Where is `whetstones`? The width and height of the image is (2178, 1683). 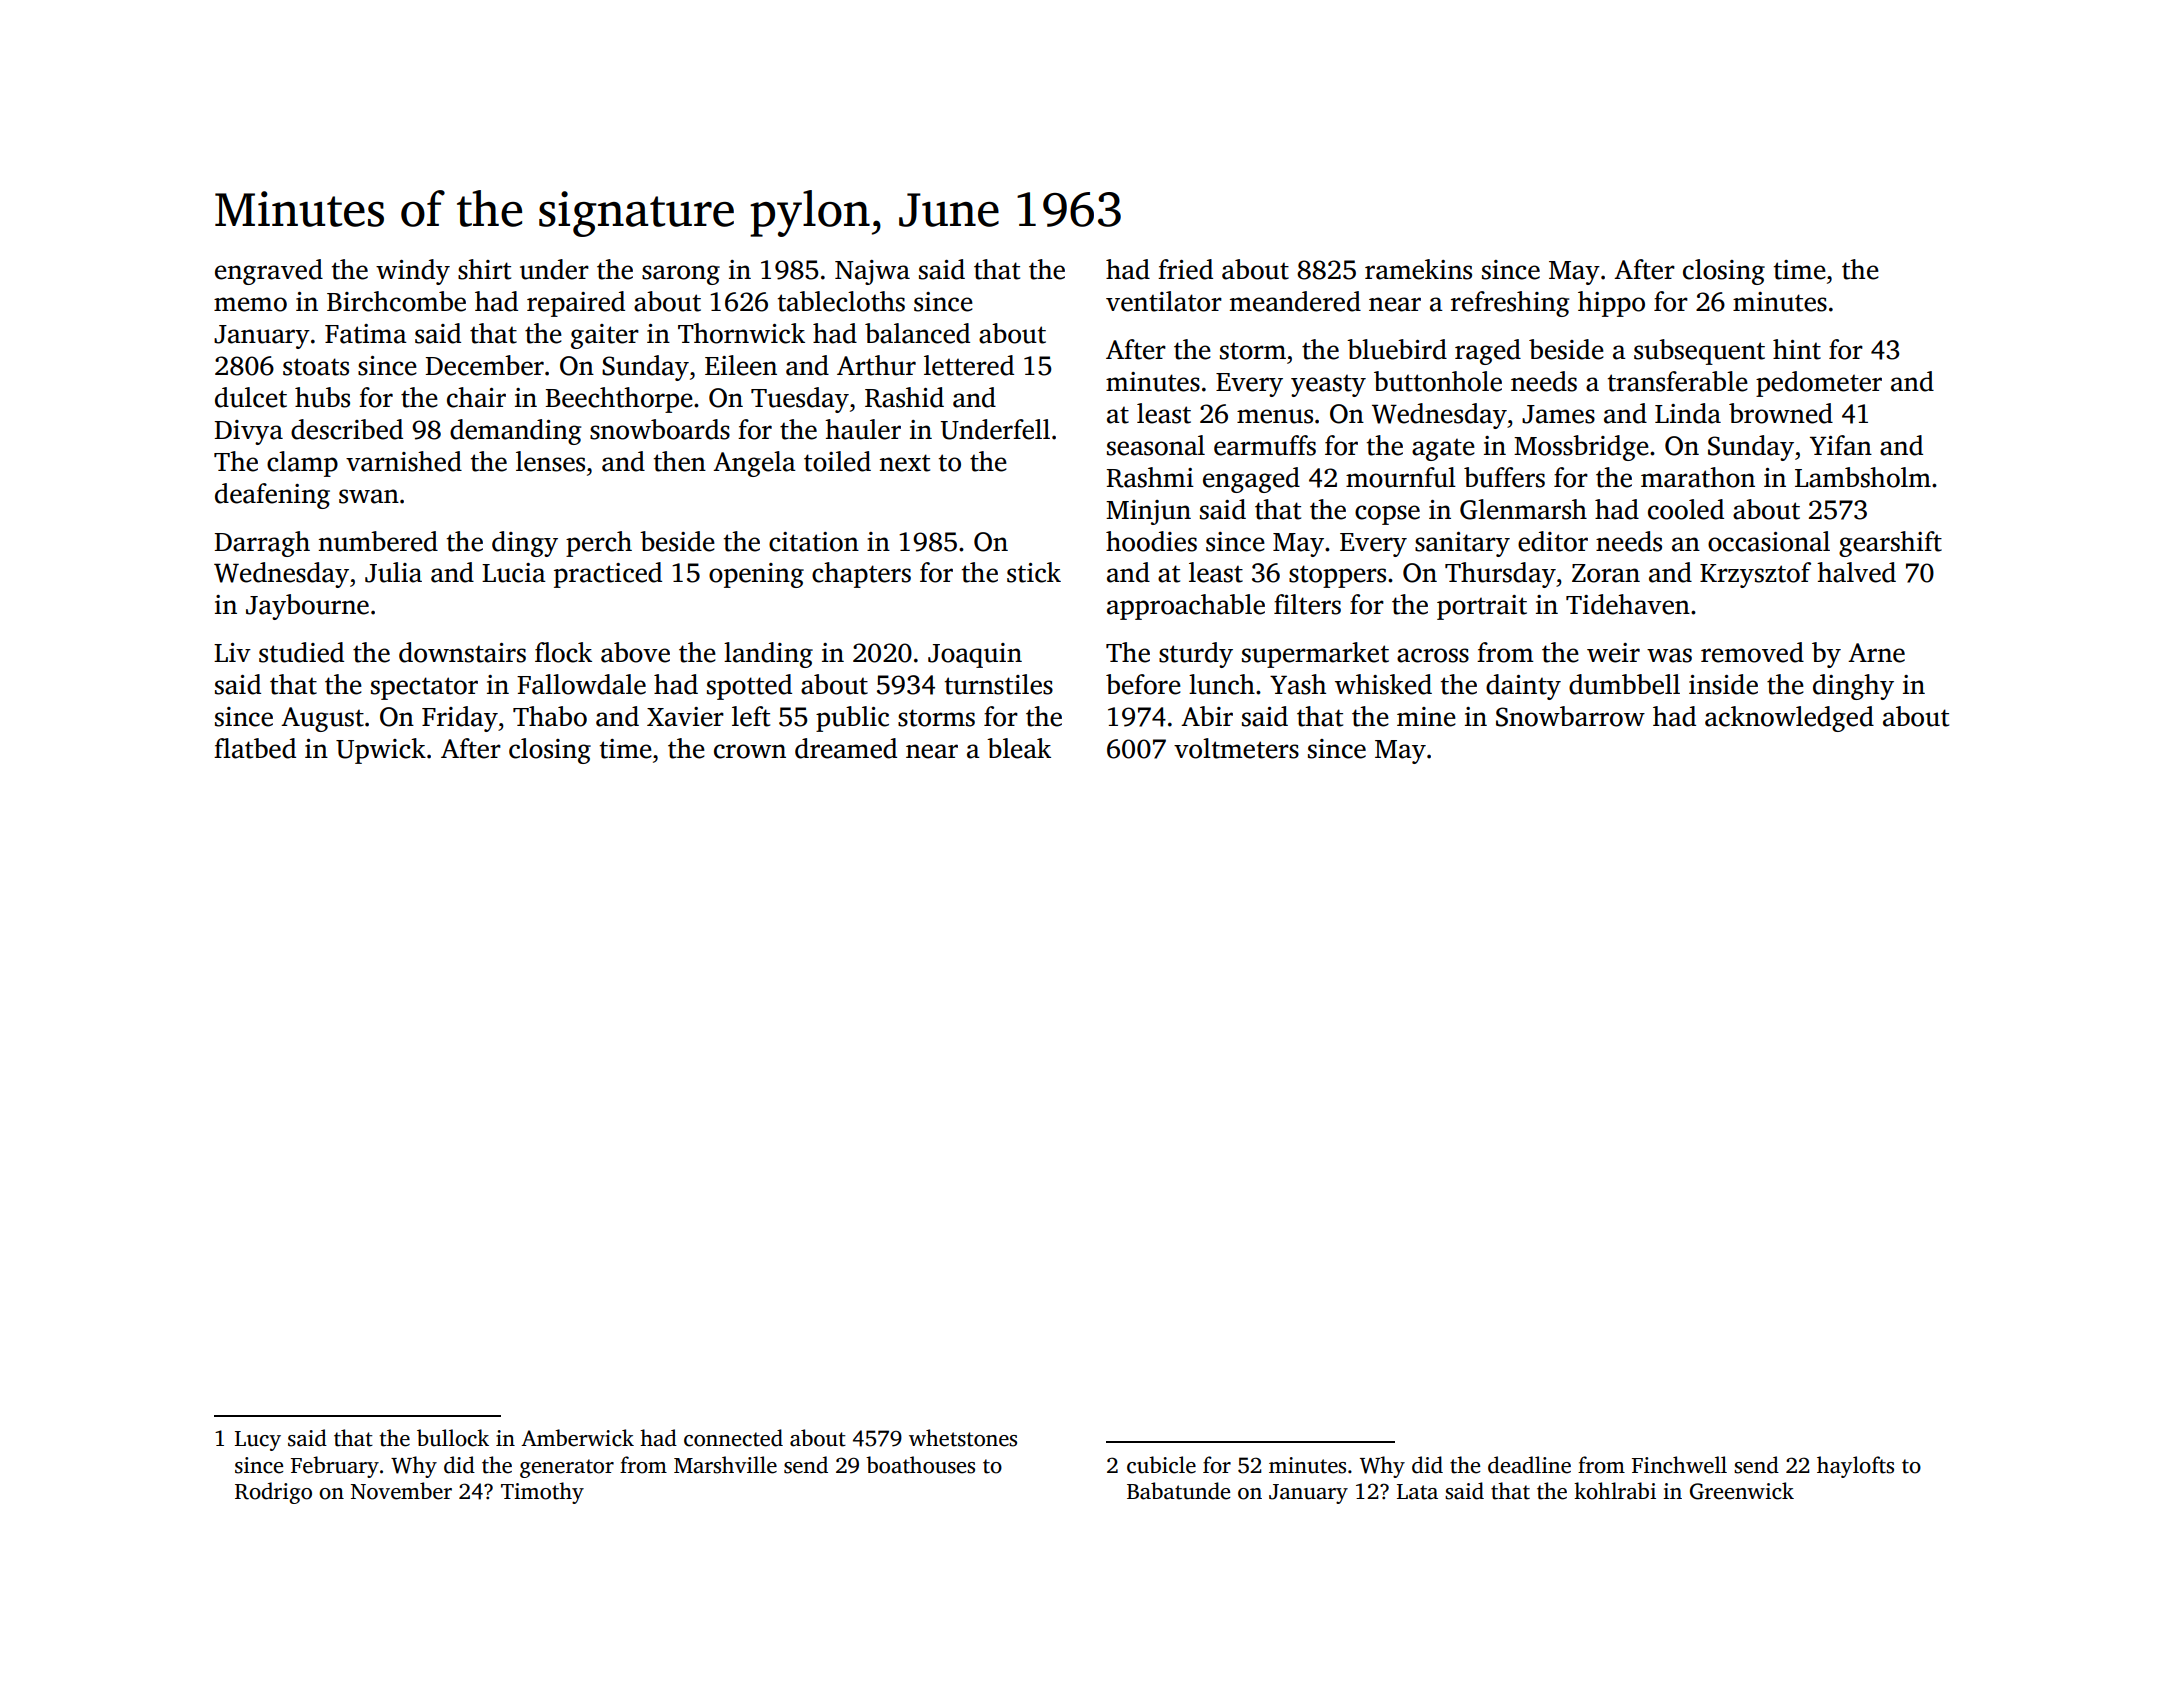
whetstones is located at coordinates (963, 1438).
